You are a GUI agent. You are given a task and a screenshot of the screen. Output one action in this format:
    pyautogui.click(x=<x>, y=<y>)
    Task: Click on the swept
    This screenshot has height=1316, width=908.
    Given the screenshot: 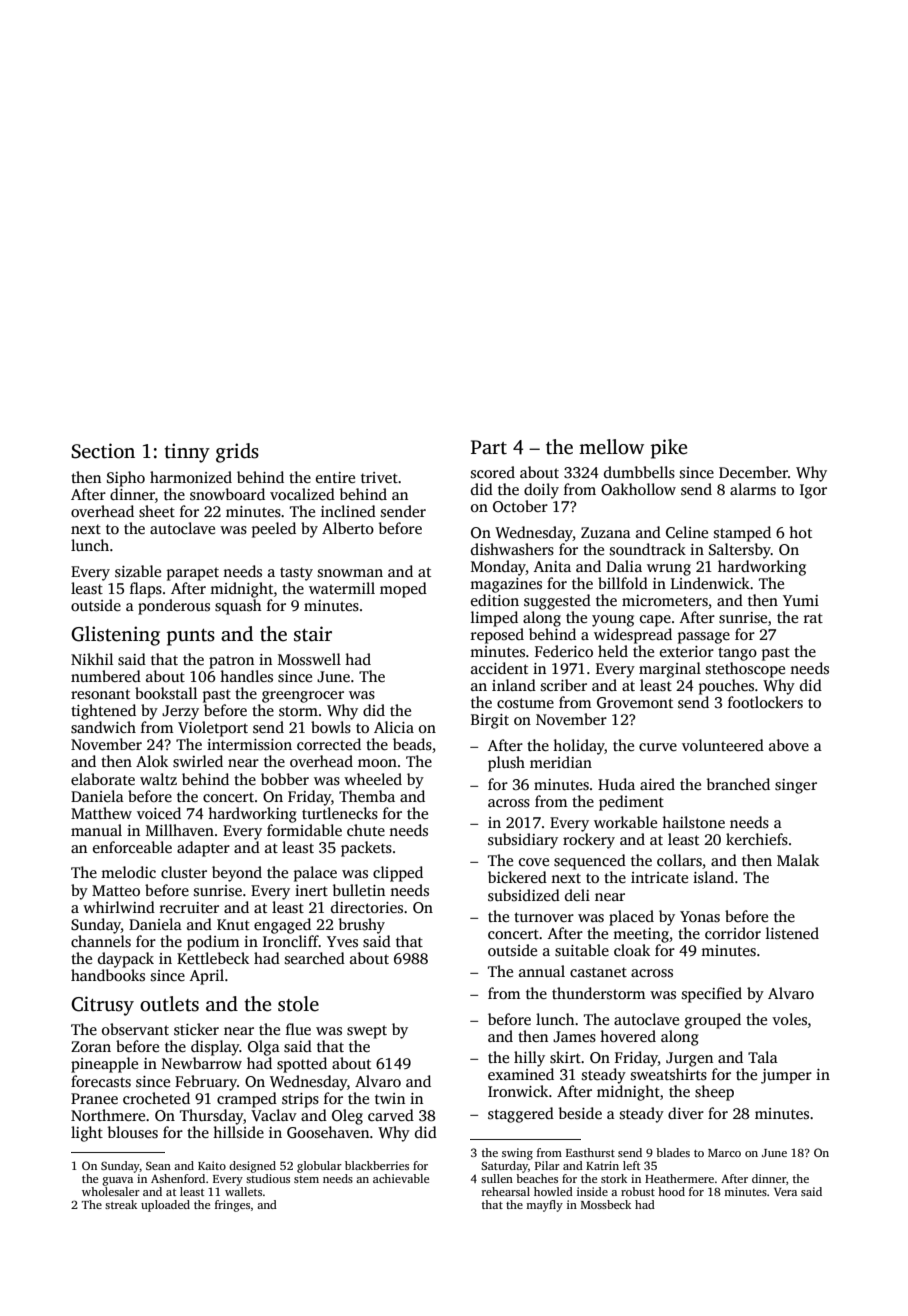 What is the action you would take?
    pyautogui.click(x=367, y=1032)
